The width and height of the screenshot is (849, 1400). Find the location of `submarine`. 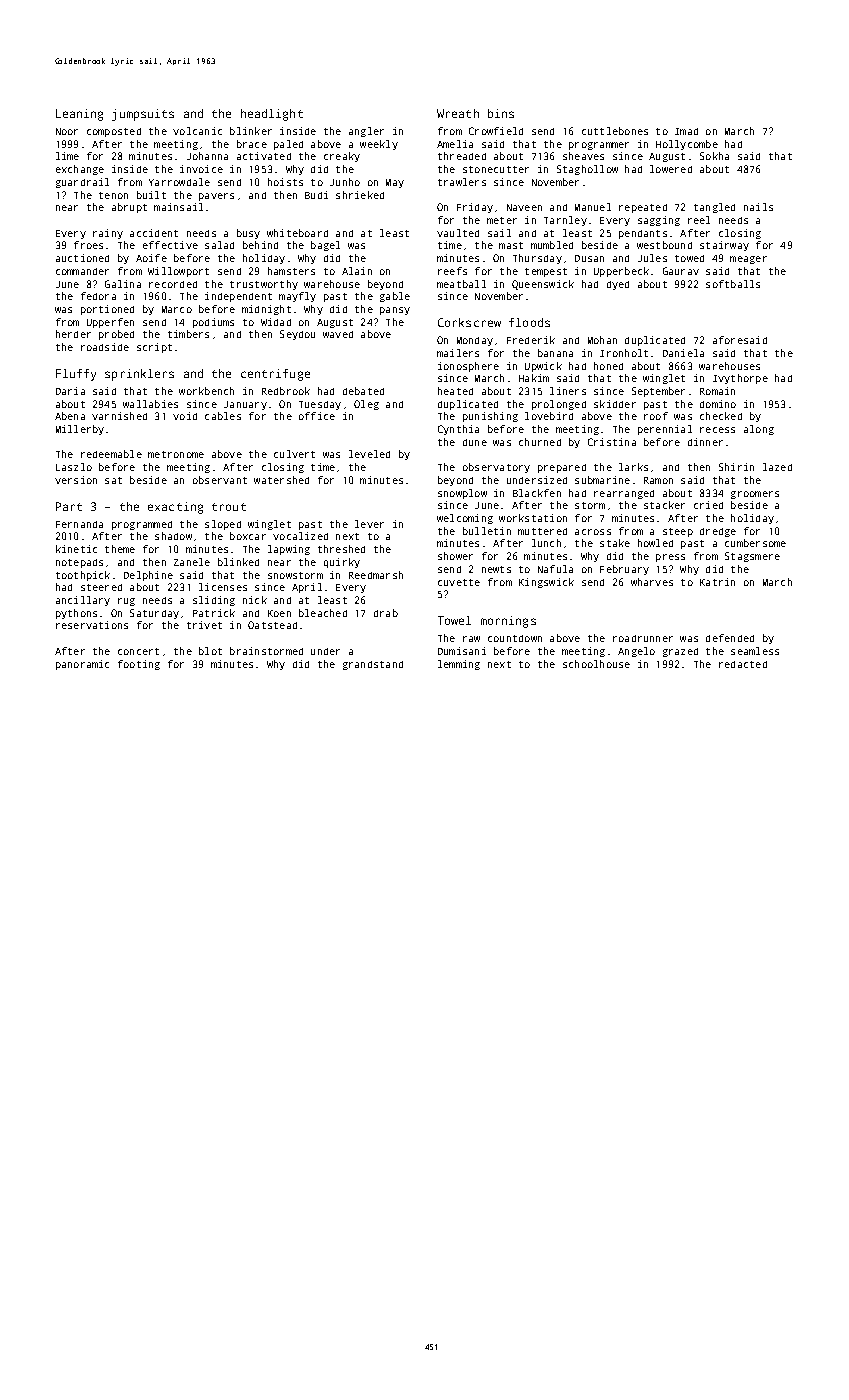

submarine is located at coordinates (602, 480).
